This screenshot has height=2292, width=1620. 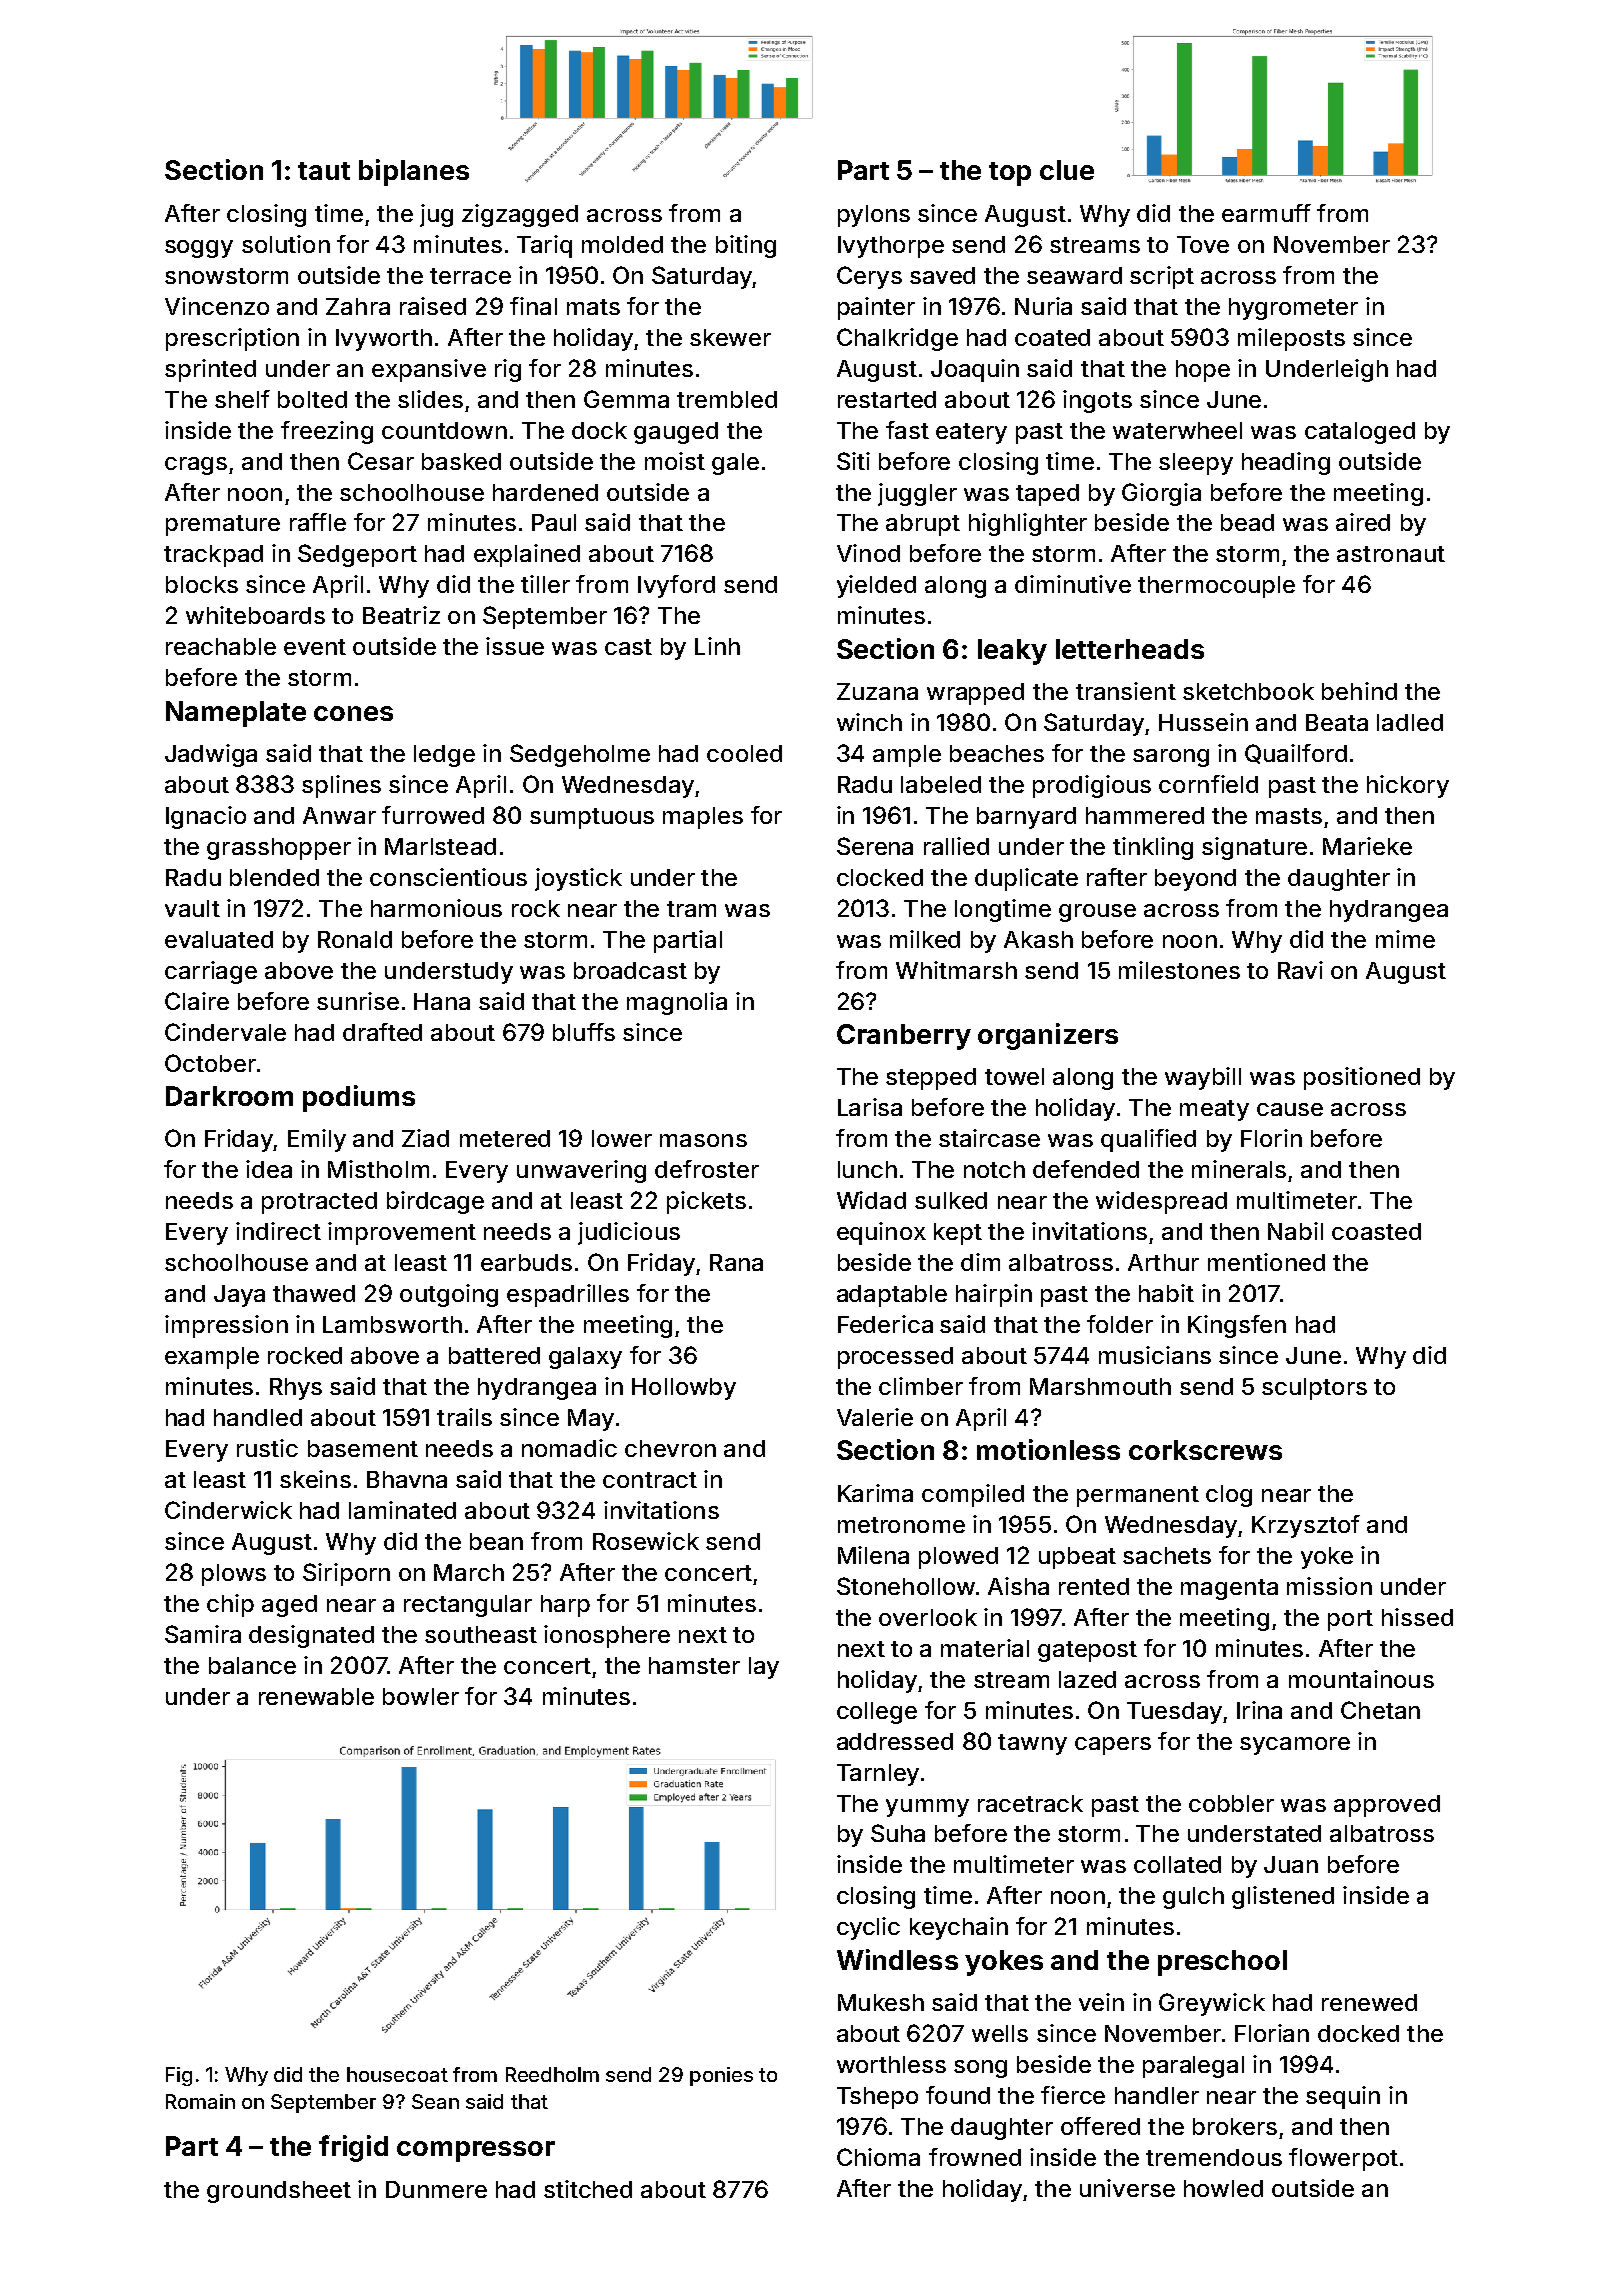 I want to click on lazed, so click(x=1087, y=1679).
